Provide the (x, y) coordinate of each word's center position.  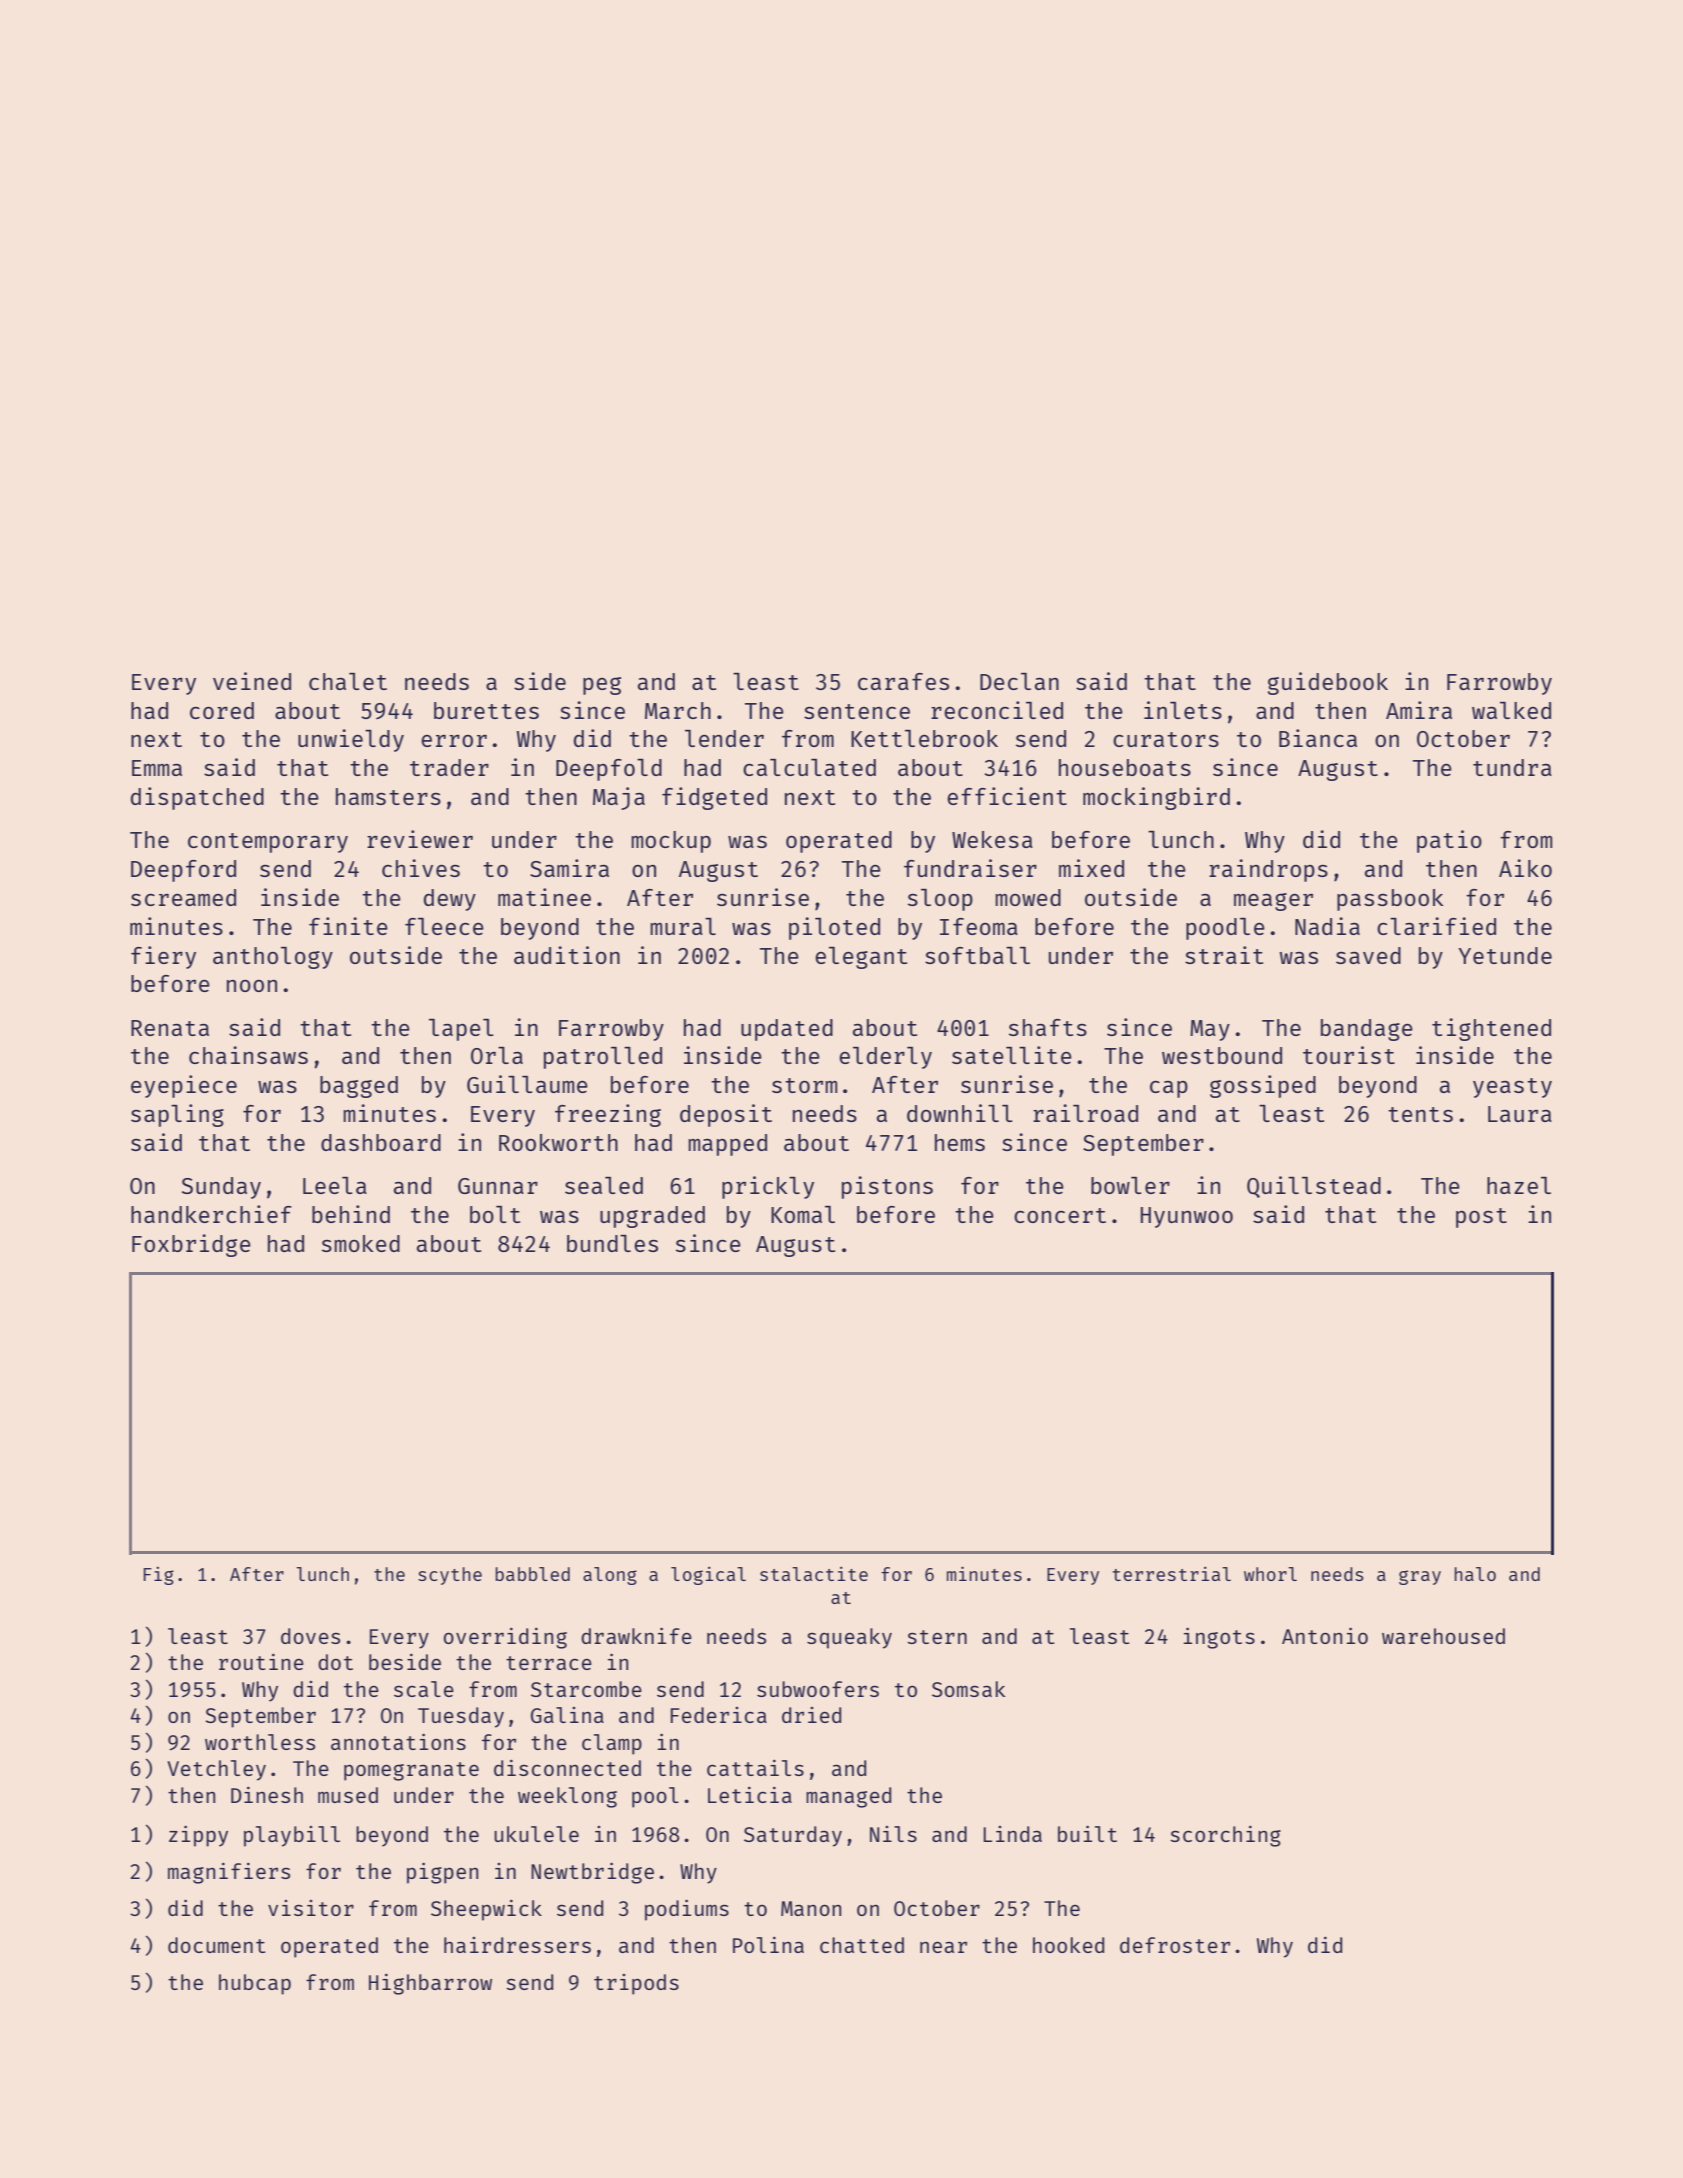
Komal (803, 1214)
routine (261, 1662)
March (678, 710)
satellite (1012, 1055)
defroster (1175, 1945)
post (1481, 1218)
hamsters (388, 796)
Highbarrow (430, 1984)
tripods (636, 1984)
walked (1511, 710)
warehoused (1443, 1636)
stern (937, 1637)
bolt (495, 1214)
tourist (1349, 1055)
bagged (359, 1087)
